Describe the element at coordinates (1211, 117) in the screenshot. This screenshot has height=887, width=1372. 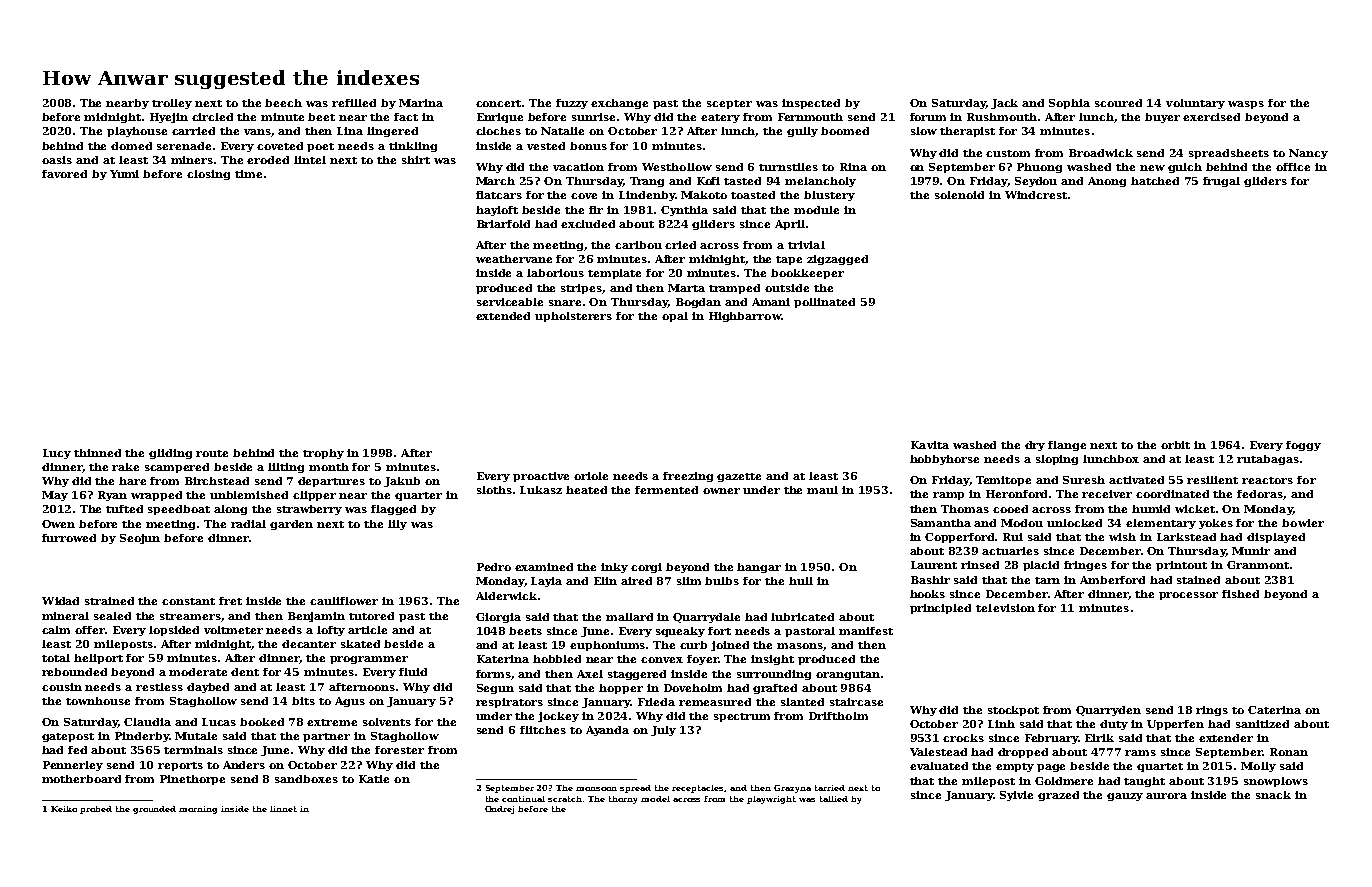
I see `exercised` at that location.
